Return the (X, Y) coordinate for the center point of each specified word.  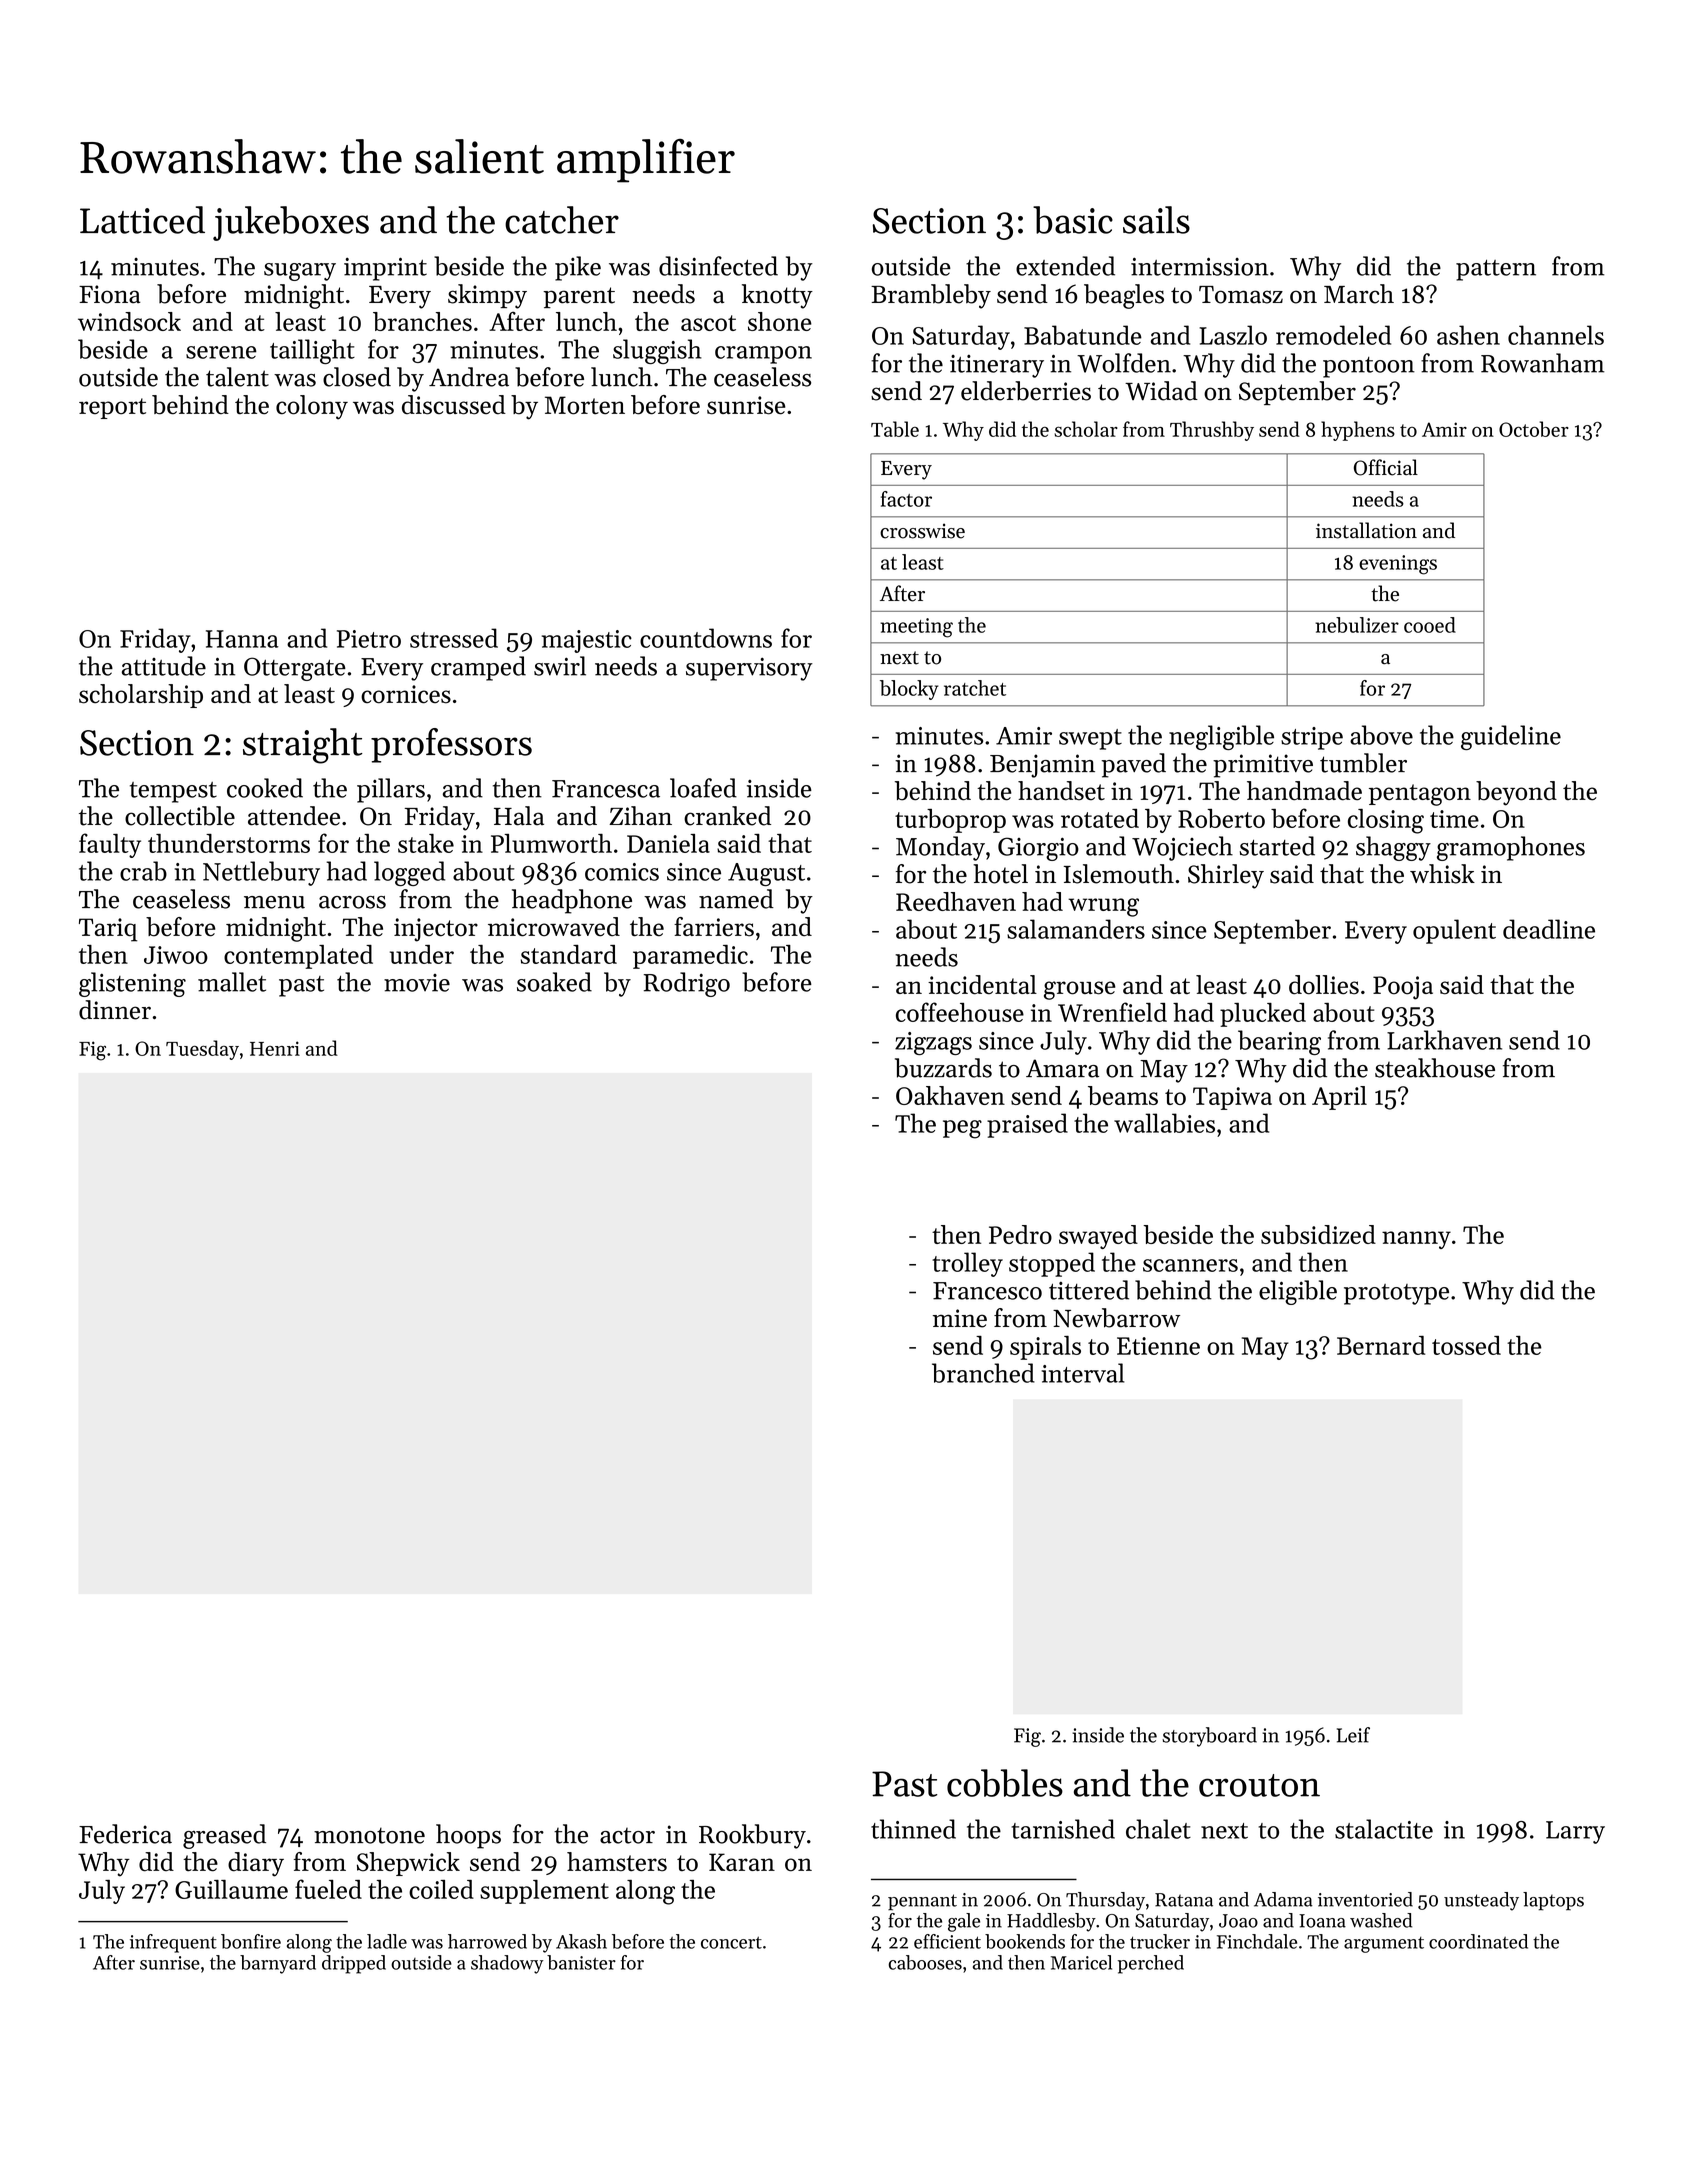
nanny (1416, 1240)
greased (224, 1836)
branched (983, 1373)
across (352, 902)
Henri (275, 1048)
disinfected (718, 266)
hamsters (617, 1862)
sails (1156, 220)
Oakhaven (950, 1095)
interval (1083, 1373)
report (112, 408)
